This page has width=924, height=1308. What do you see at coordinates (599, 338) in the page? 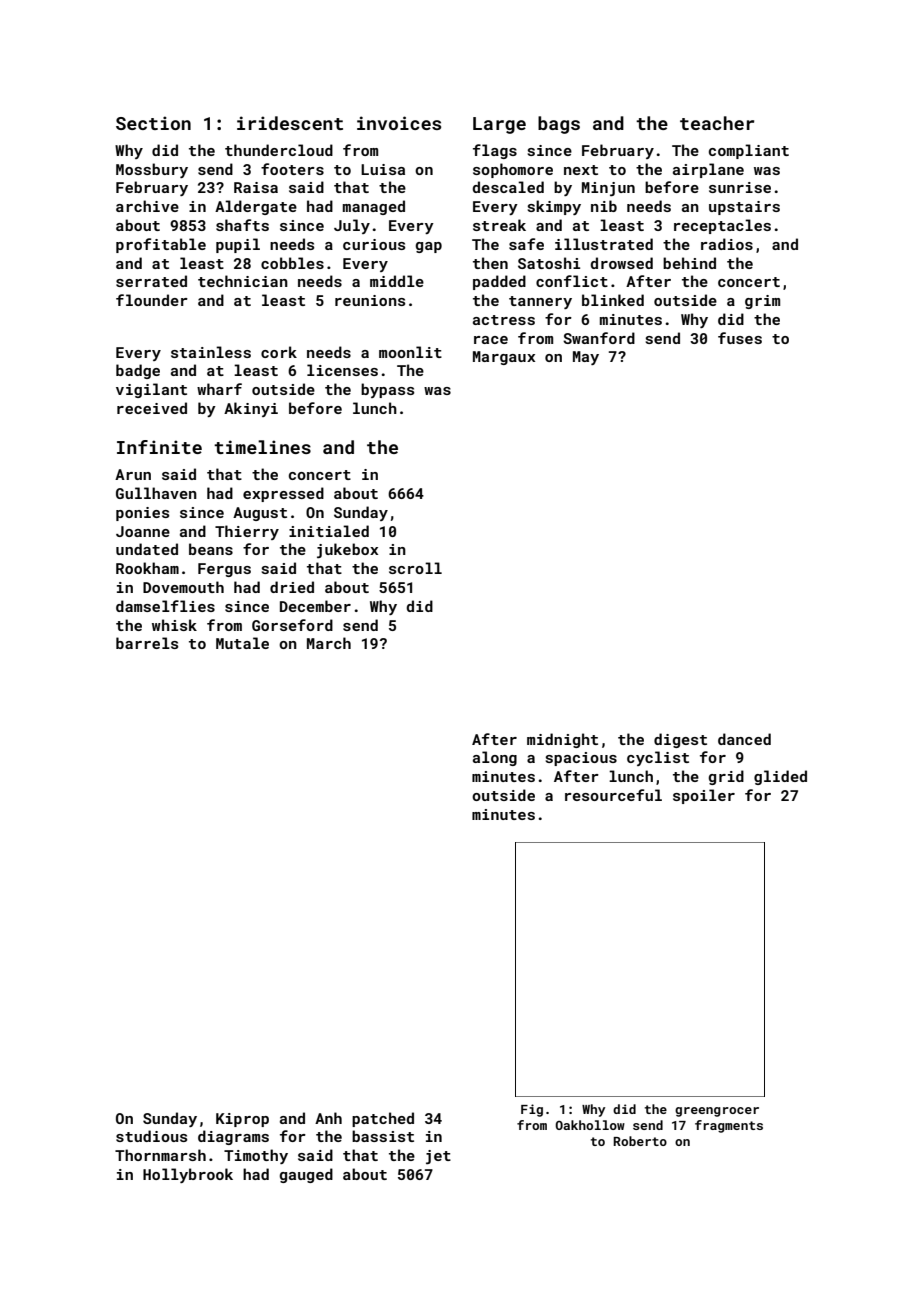
I see `Swanford` at bounding box center [599, 338].
